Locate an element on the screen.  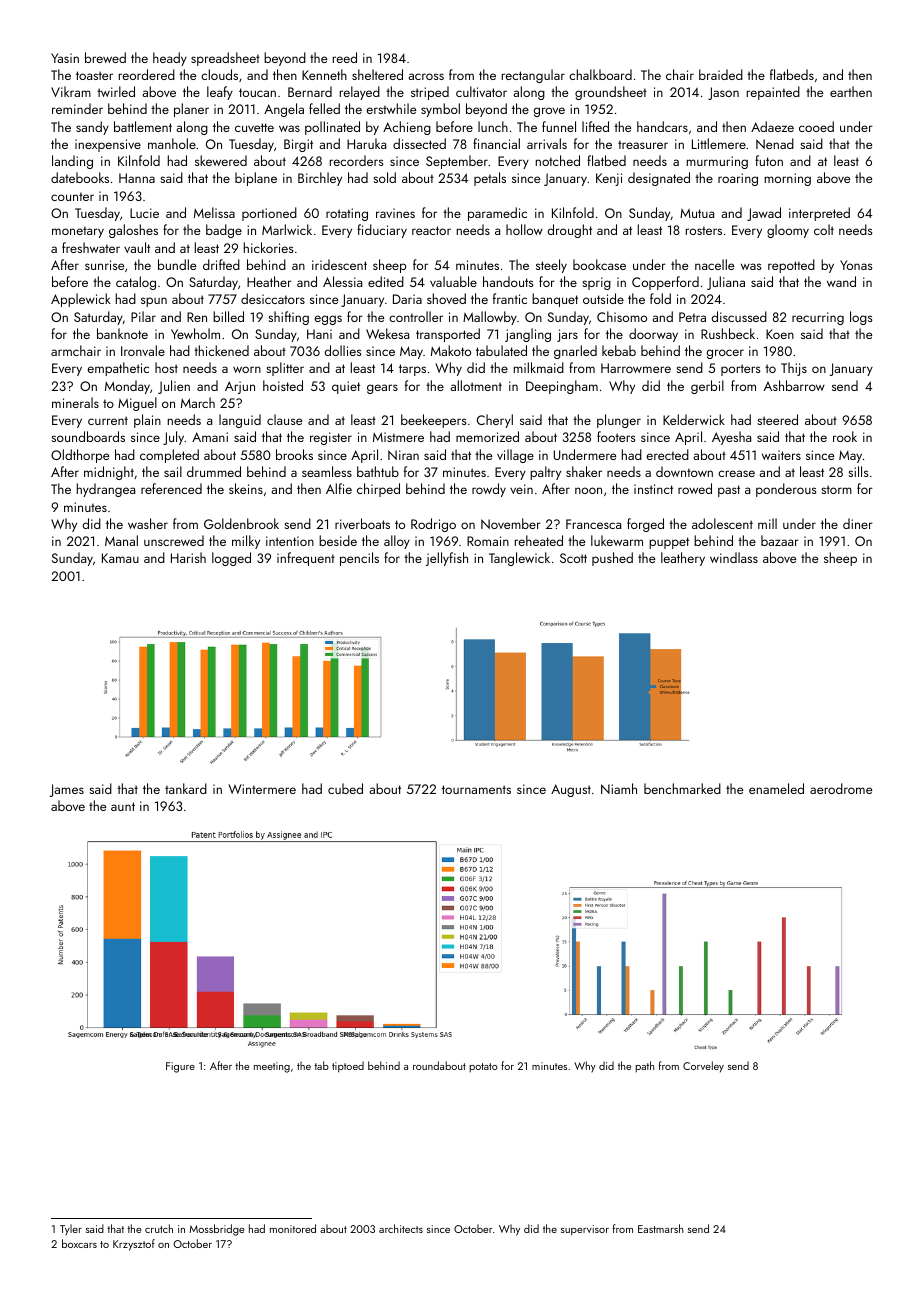
Harish is located at coordinates (188, 557).
